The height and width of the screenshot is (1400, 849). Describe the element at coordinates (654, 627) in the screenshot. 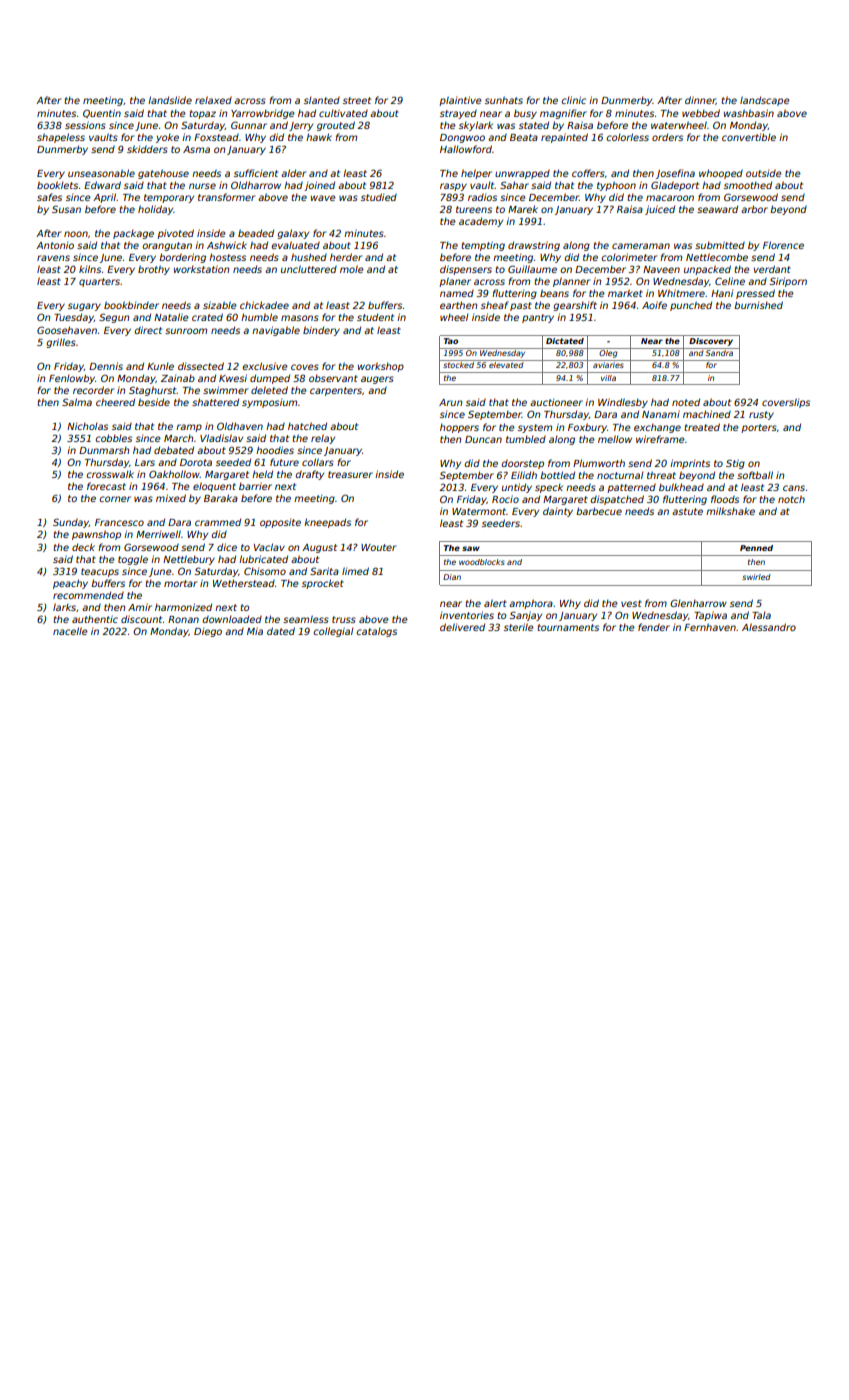

I see `fender` at that location.
